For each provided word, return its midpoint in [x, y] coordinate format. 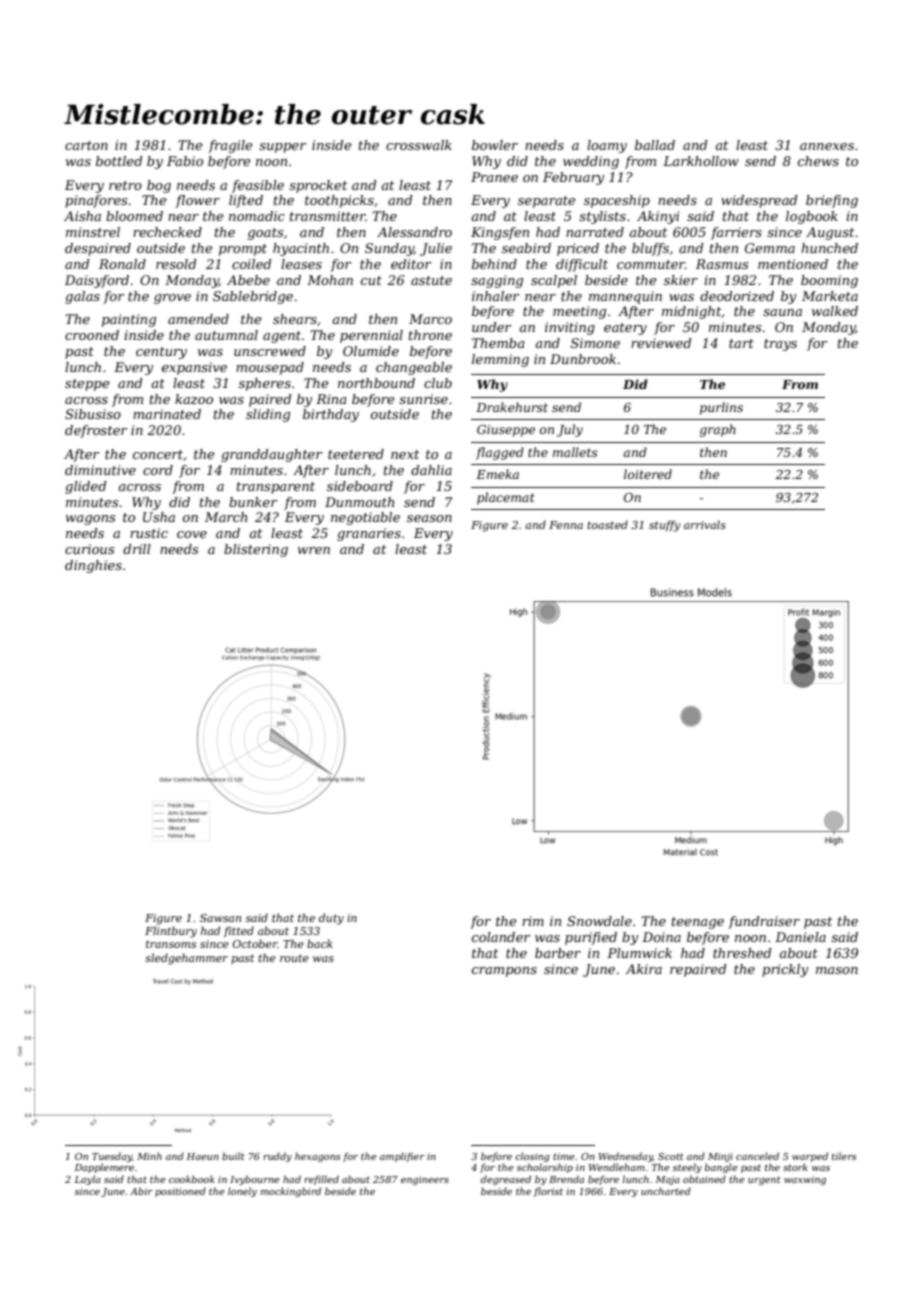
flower [197, 201]
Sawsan [220, 918]
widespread [759, 201]
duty [331, 919]
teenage [698, 923]
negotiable [365, 518]
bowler [495, 145]
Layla [88, 1180]
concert [158, 454]
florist [548, 1192]
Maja [668, 1180]
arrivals [705, 524]
